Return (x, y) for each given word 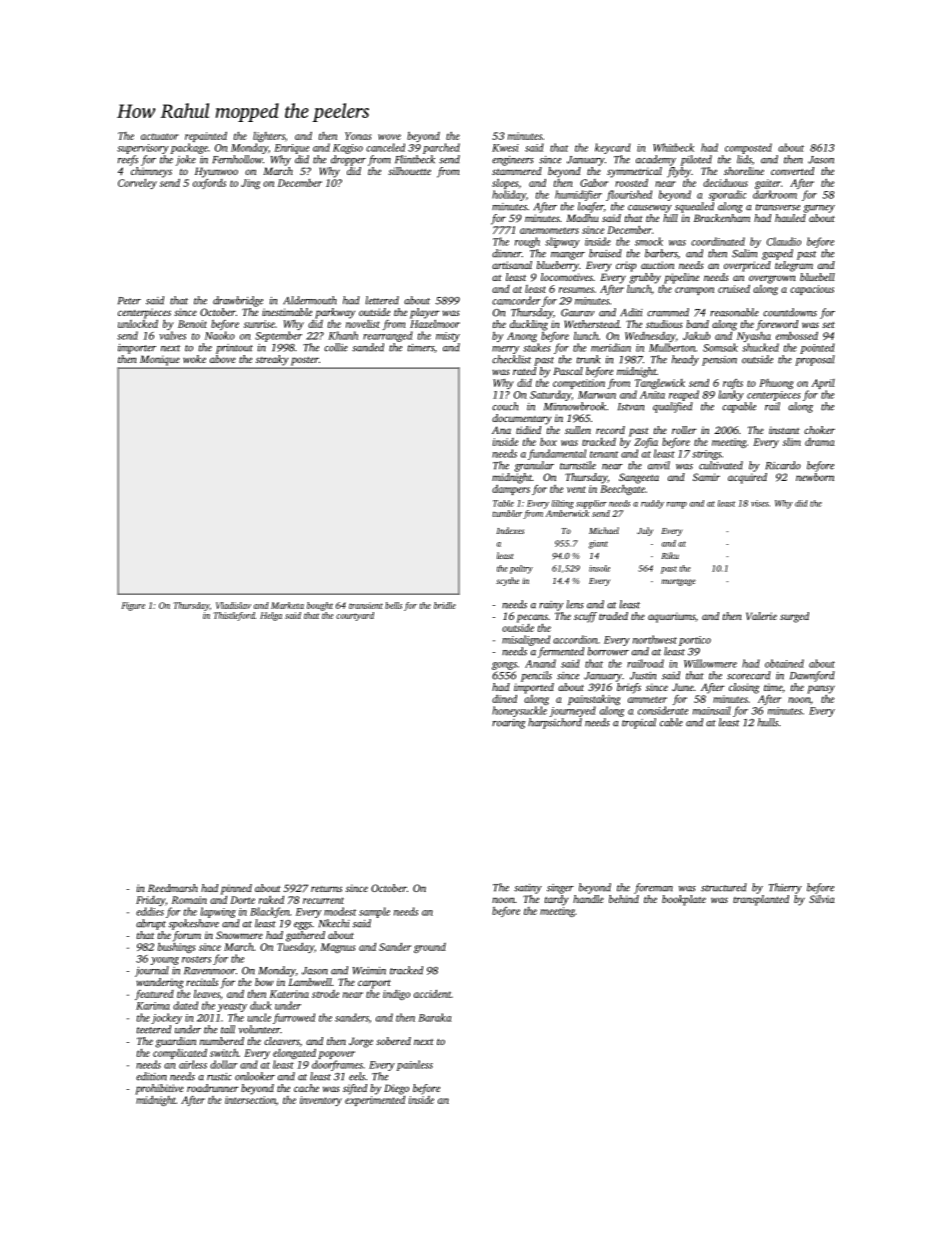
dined (504, 699)
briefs (629, 688)
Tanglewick (660, 384)
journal (152, 971)
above (223, 359)
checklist (511, 359)
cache (306, 1088)
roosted (631, 183)
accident (432, 994)
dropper (348, 160)
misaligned (526, 640)
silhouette (409, 171)
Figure (133, 606)
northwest (655, 639)
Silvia (822, 899)
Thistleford (234, 616)
